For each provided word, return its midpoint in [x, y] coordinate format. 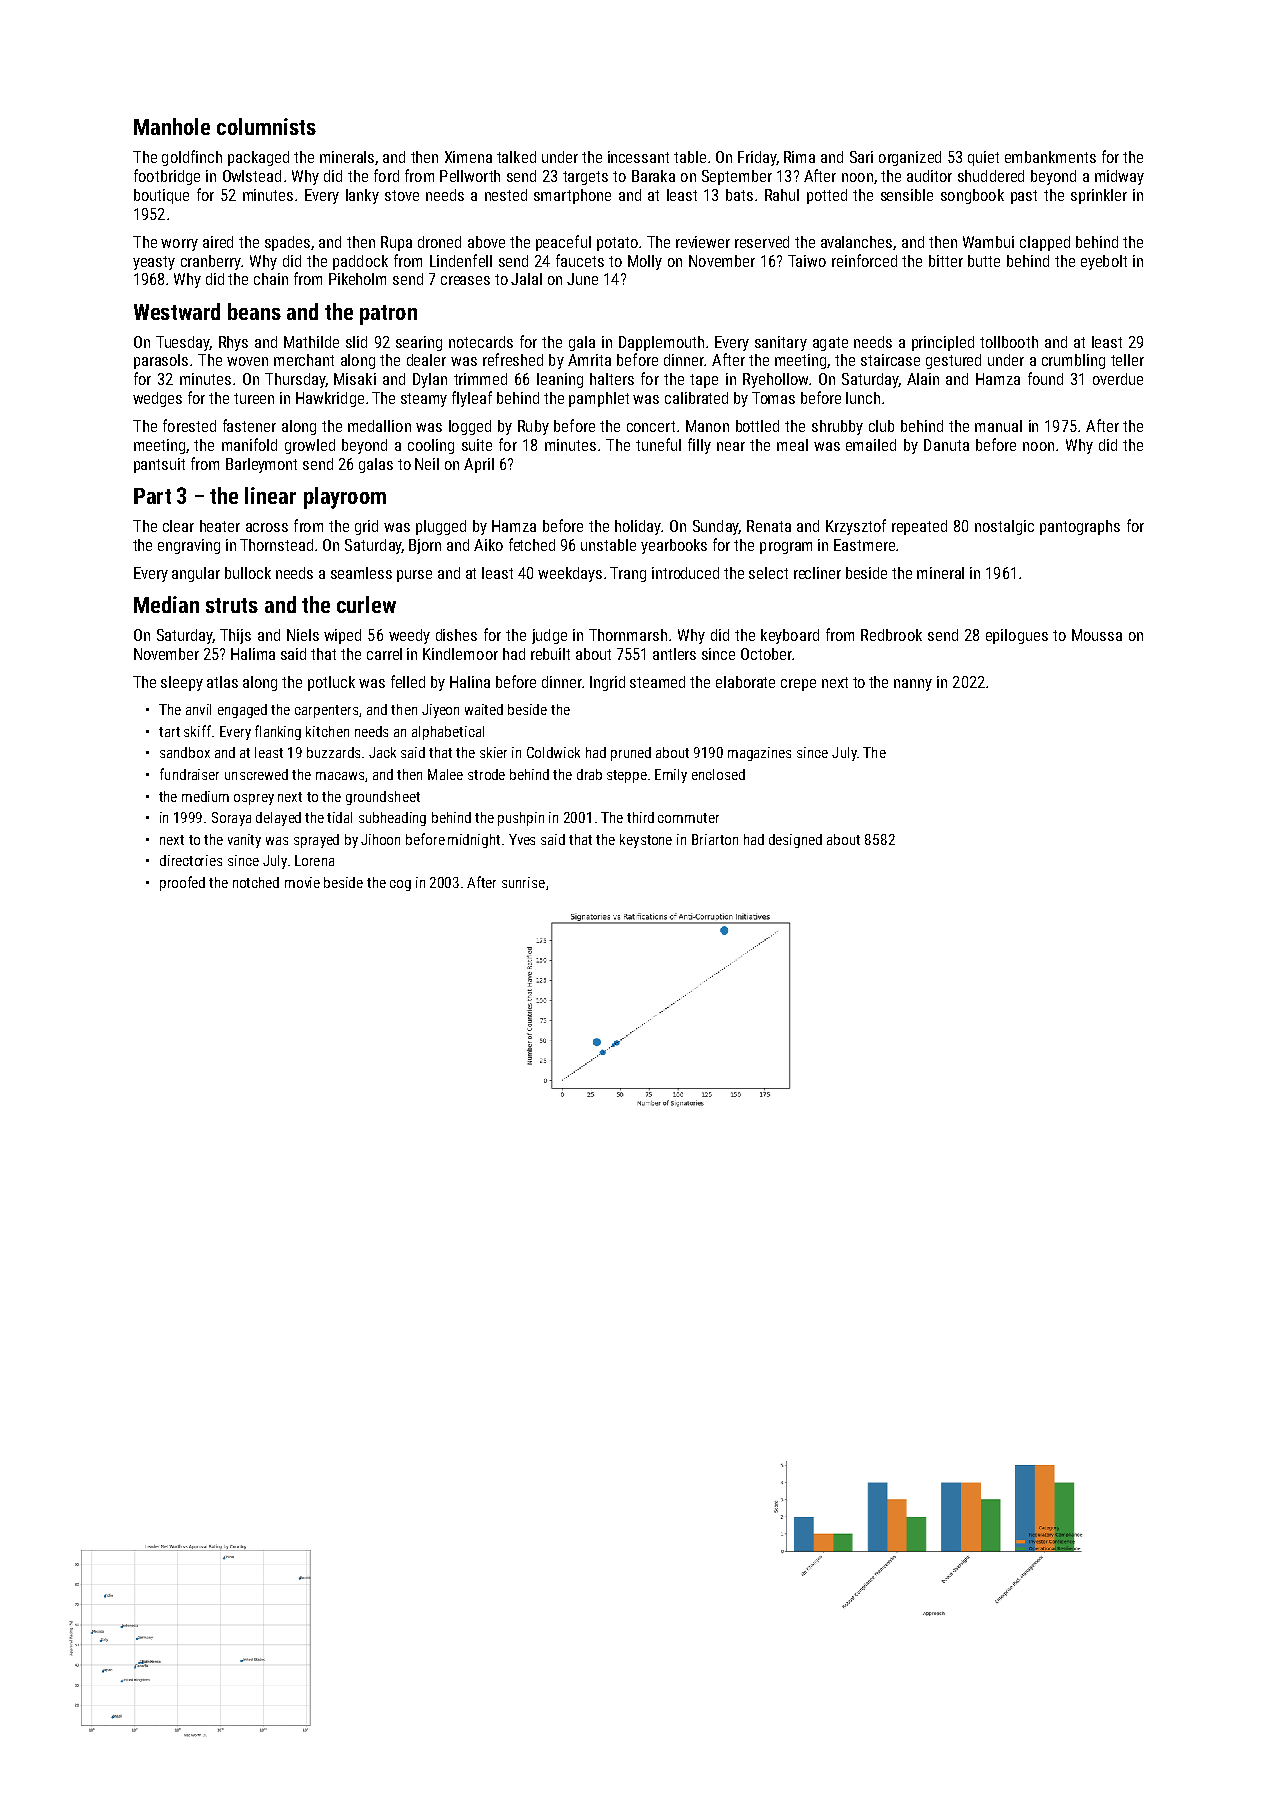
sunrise [523, 882]
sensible [907, 195]
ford [386, 175]
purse [414, 576]
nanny [913, 685]
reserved [762, 242]
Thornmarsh [628, 635]
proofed [182, 883]
